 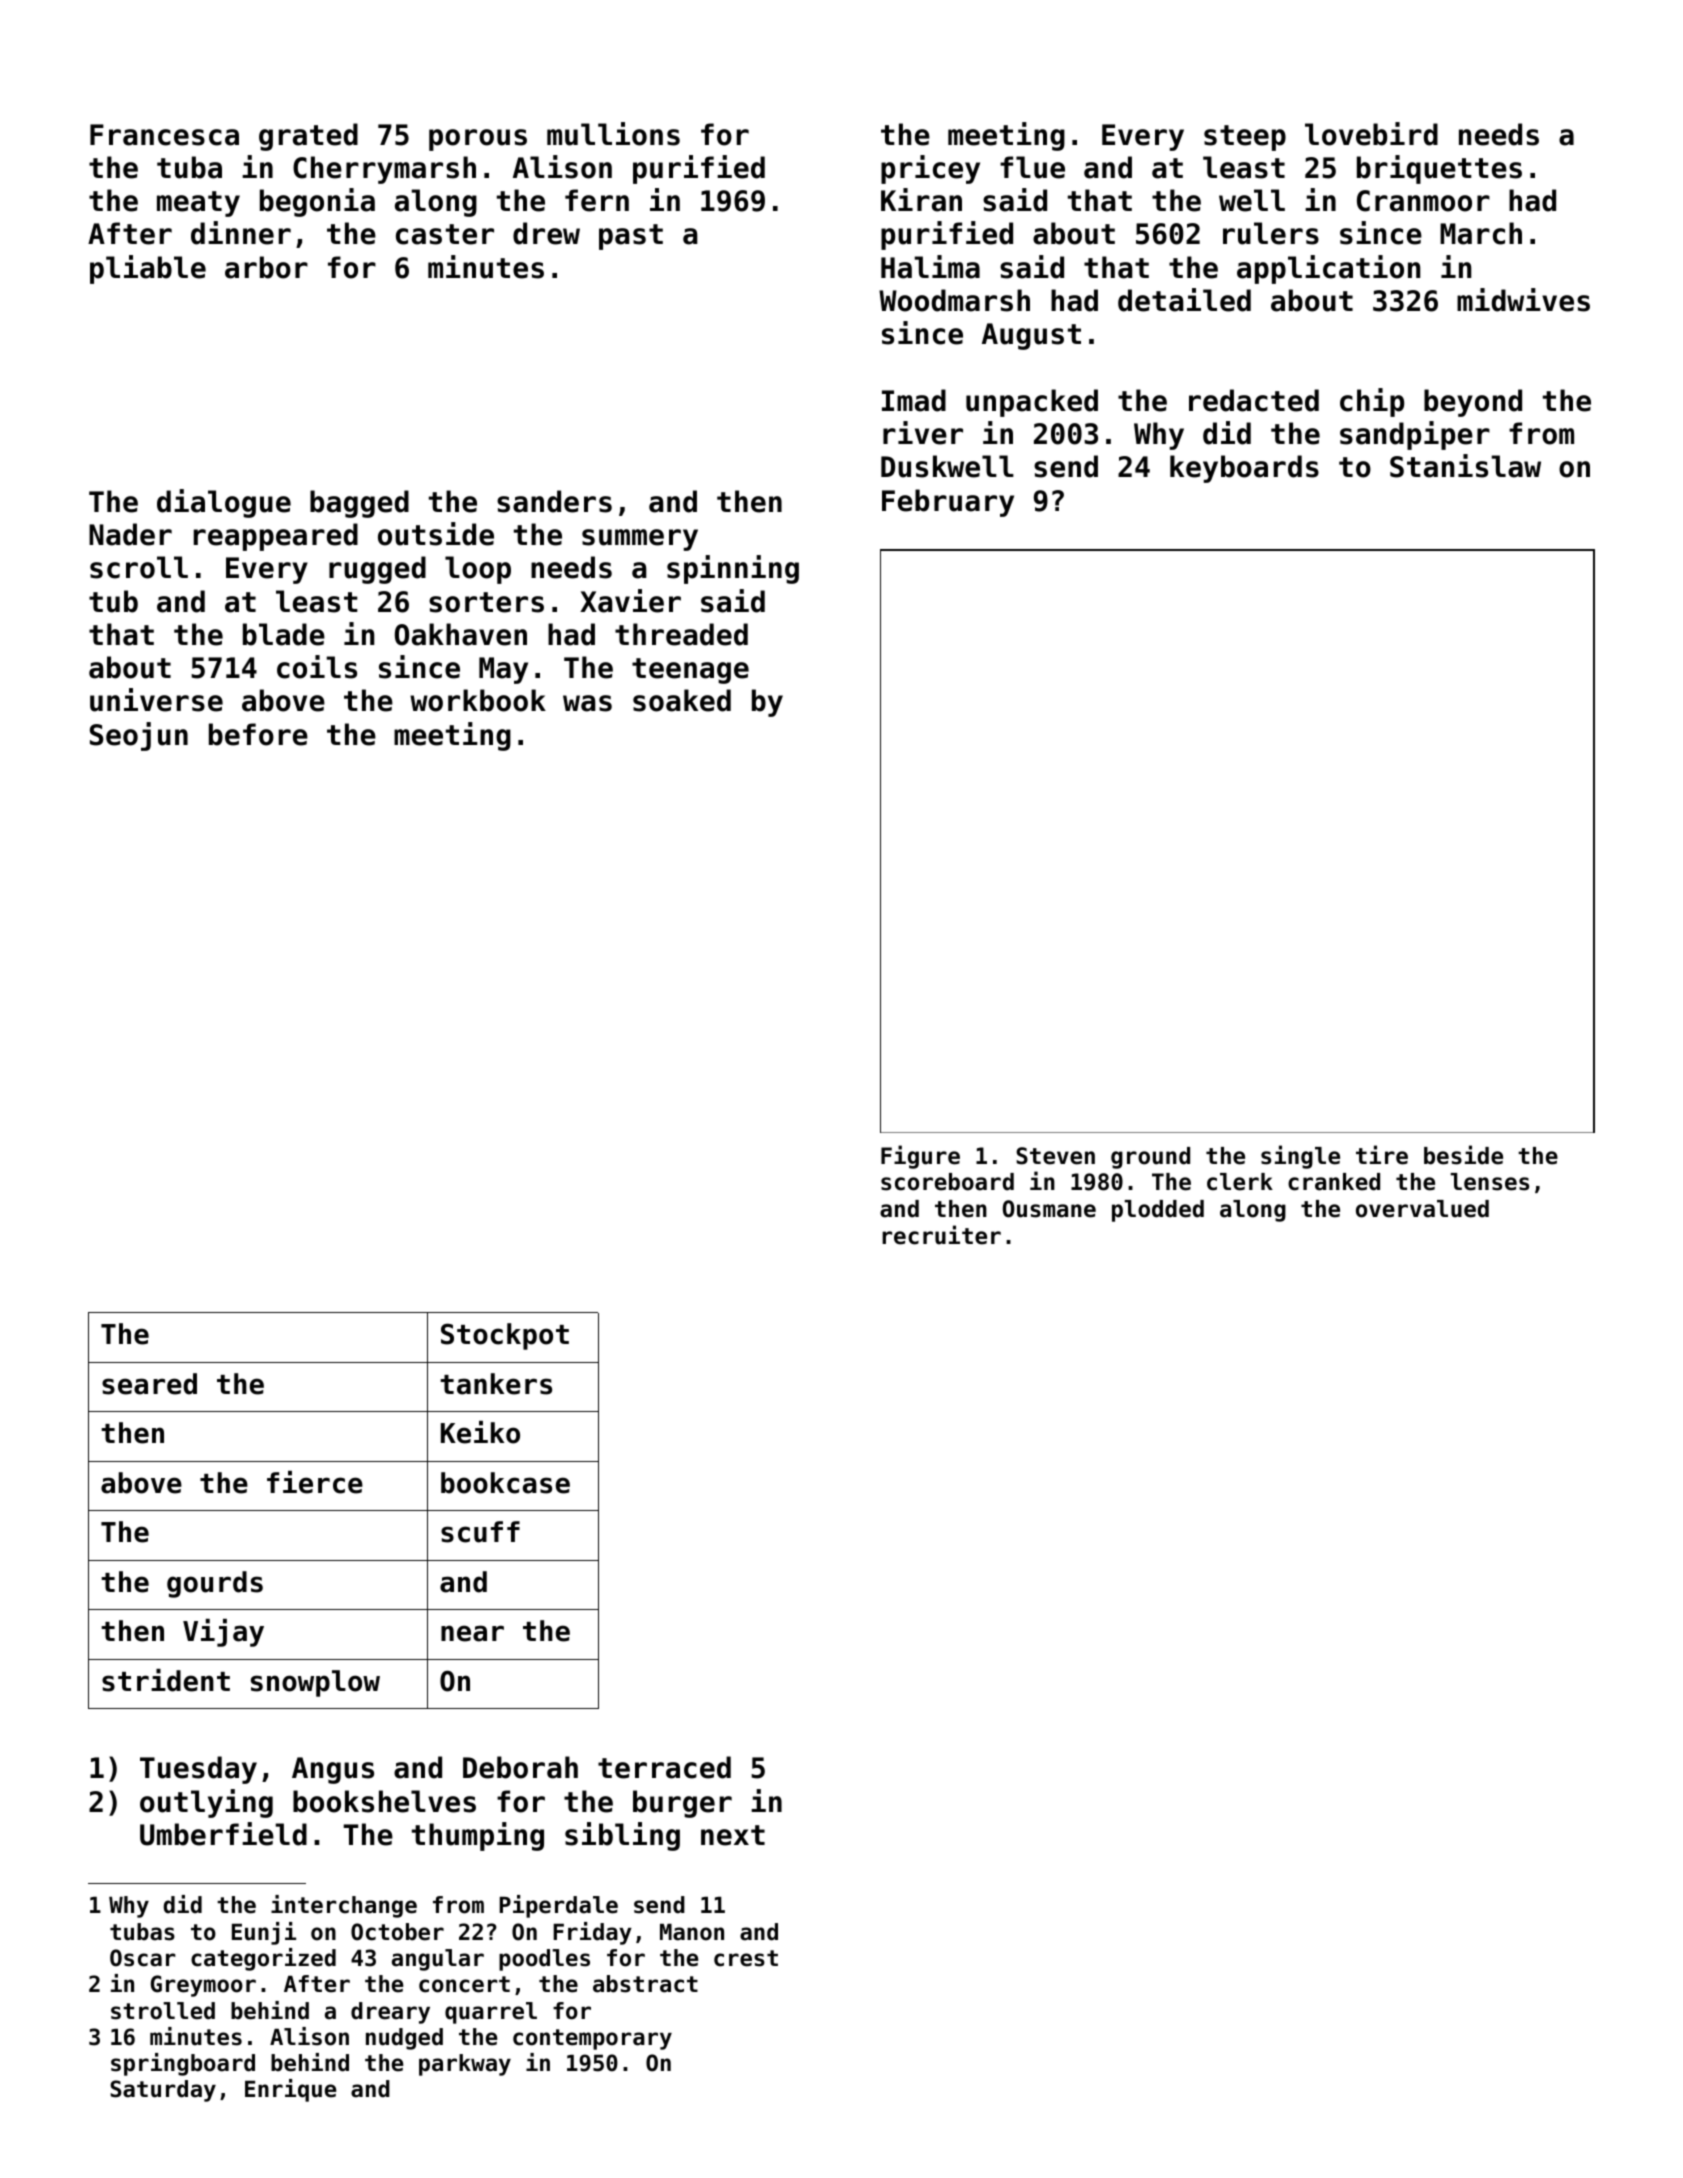 What do you see at coordinates (1523, 300) in the page?
I see `midwives` at bounding box center [1523, 300].
